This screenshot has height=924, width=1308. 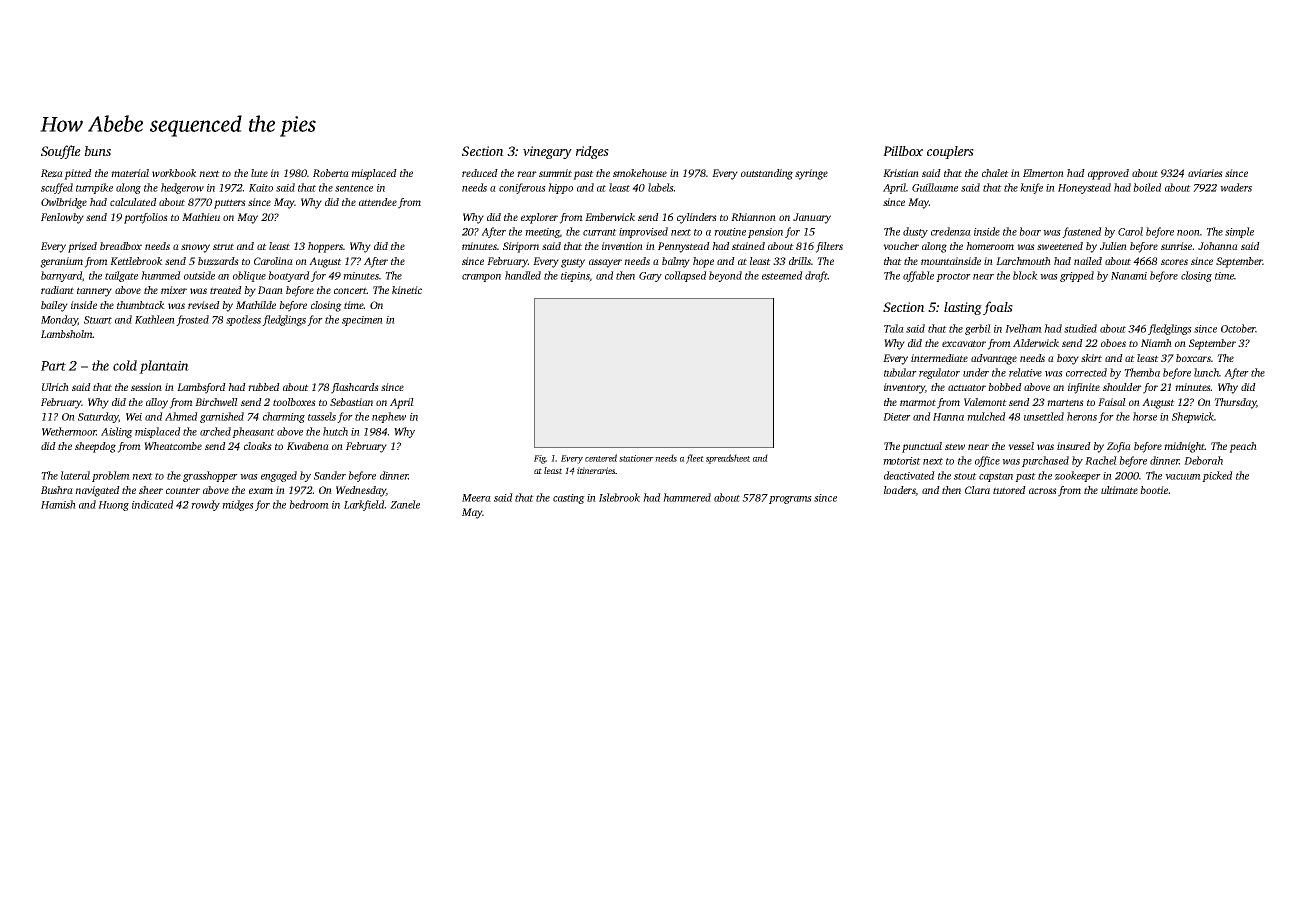 I want to click on buns, so click(x=97, y=151).
